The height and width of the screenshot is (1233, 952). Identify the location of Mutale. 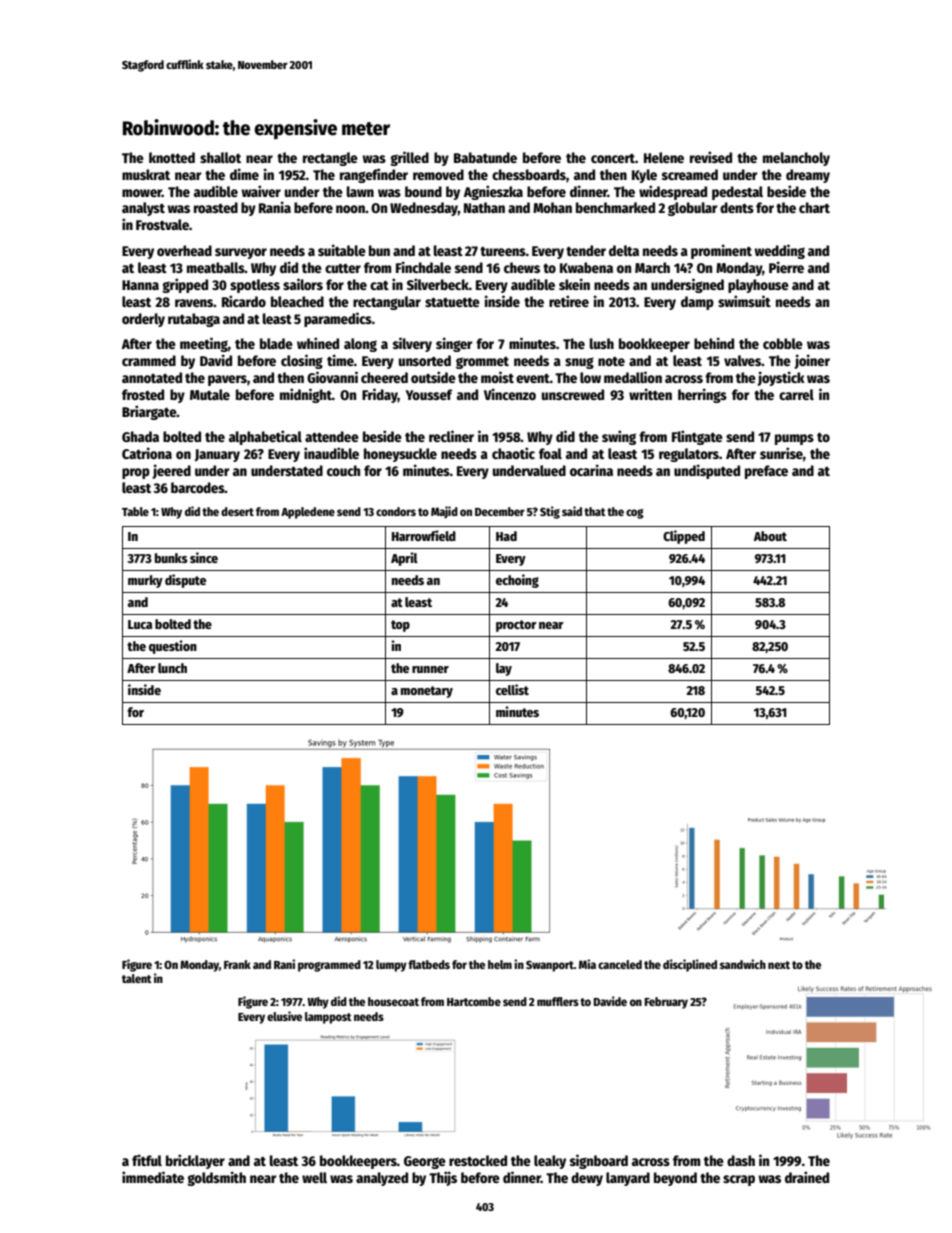
(210, 394).
